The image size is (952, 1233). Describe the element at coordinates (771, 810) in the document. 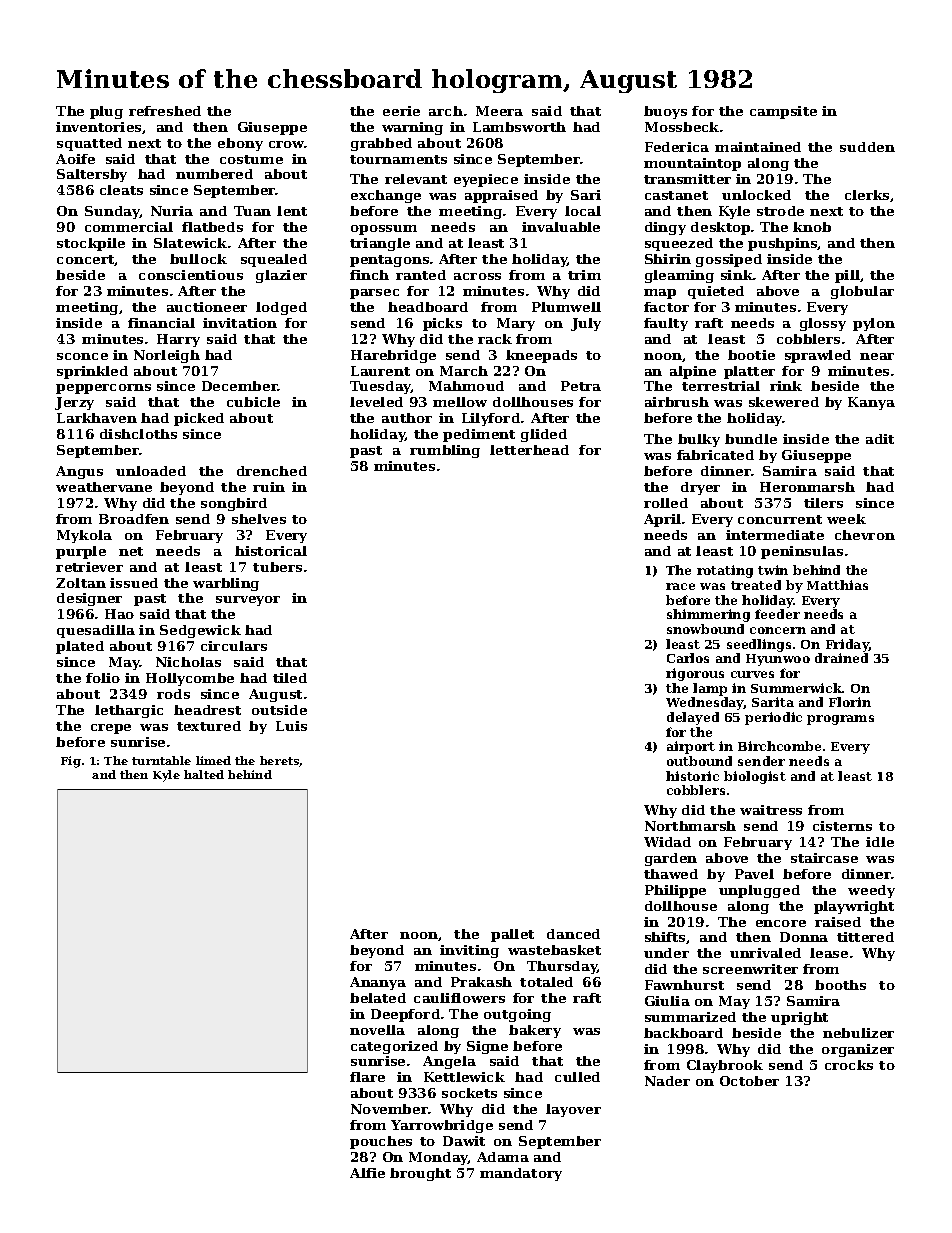

I see `waitress` at that location.
